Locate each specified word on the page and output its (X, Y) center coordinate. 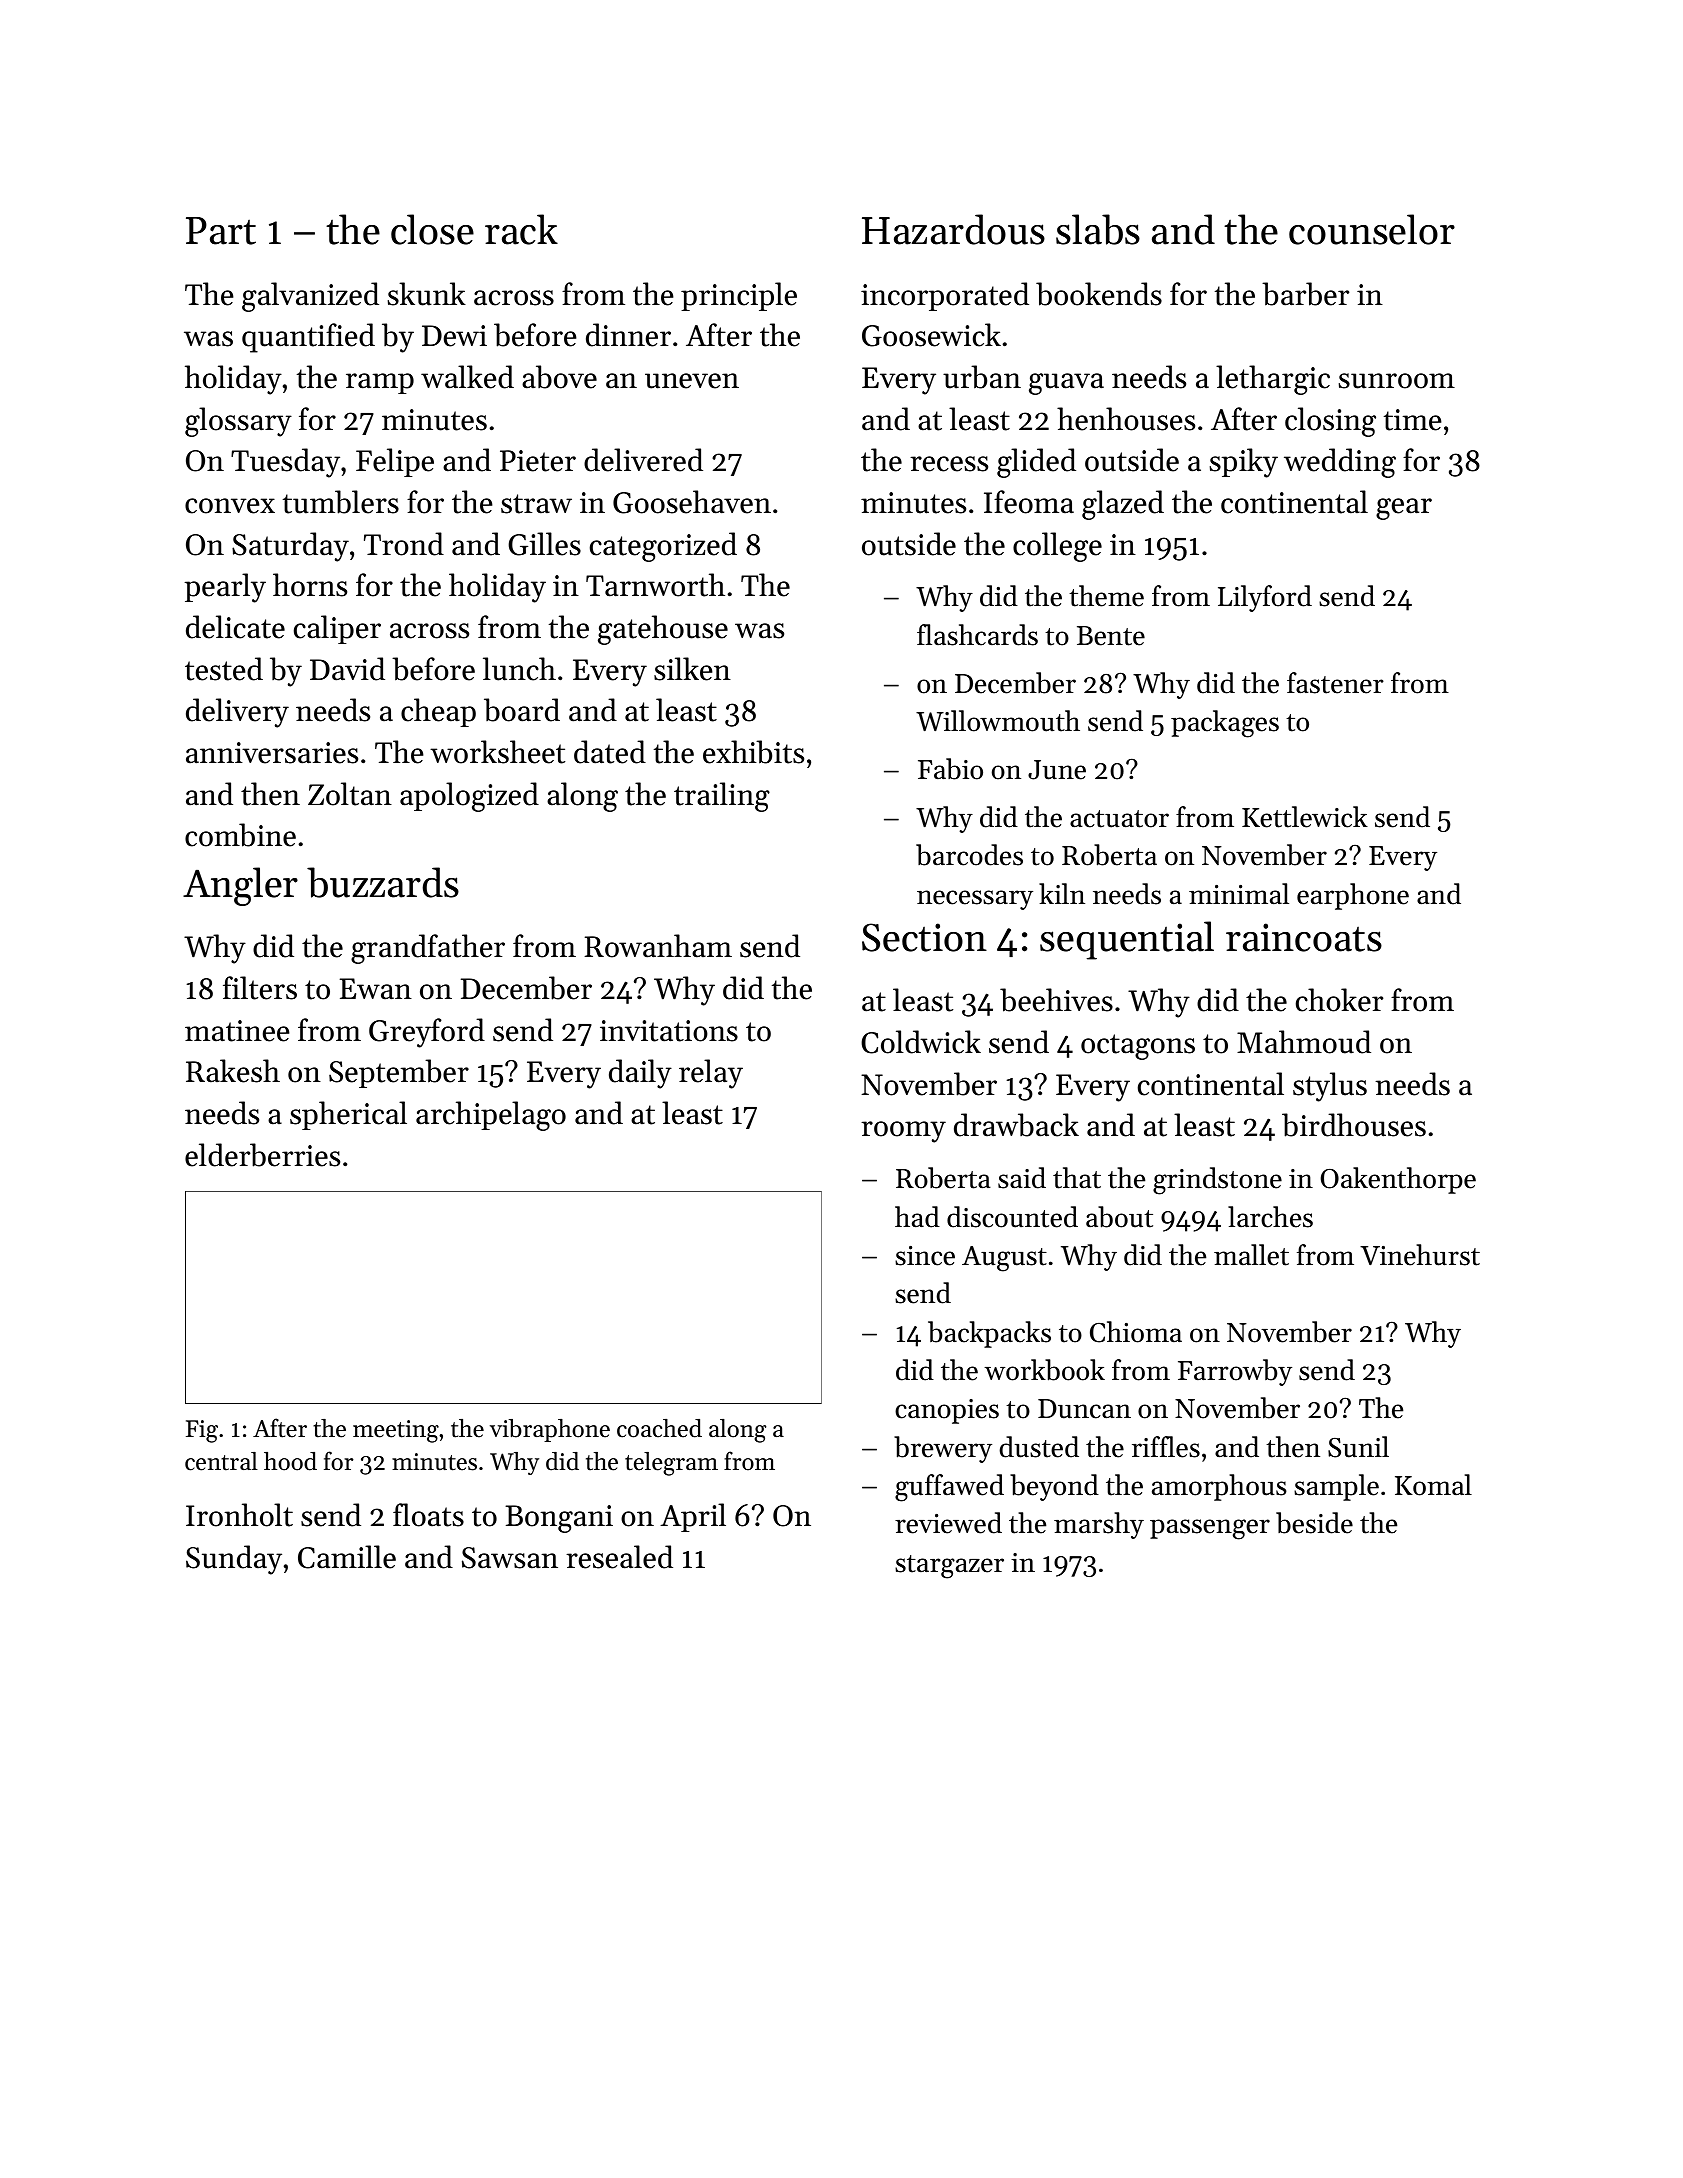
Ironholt (239, 1515)
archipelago (491, 1116)
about (1119, 1217)
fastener (1335, 683)
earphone (1353, 896)
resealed (619, 1557)
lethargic (1273, 380)
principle (739, 296)
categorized (663, 547)
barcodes (969, 855)
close (432, 229)
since (925, 1256)
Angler (240, 886)
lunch (519, 669)
